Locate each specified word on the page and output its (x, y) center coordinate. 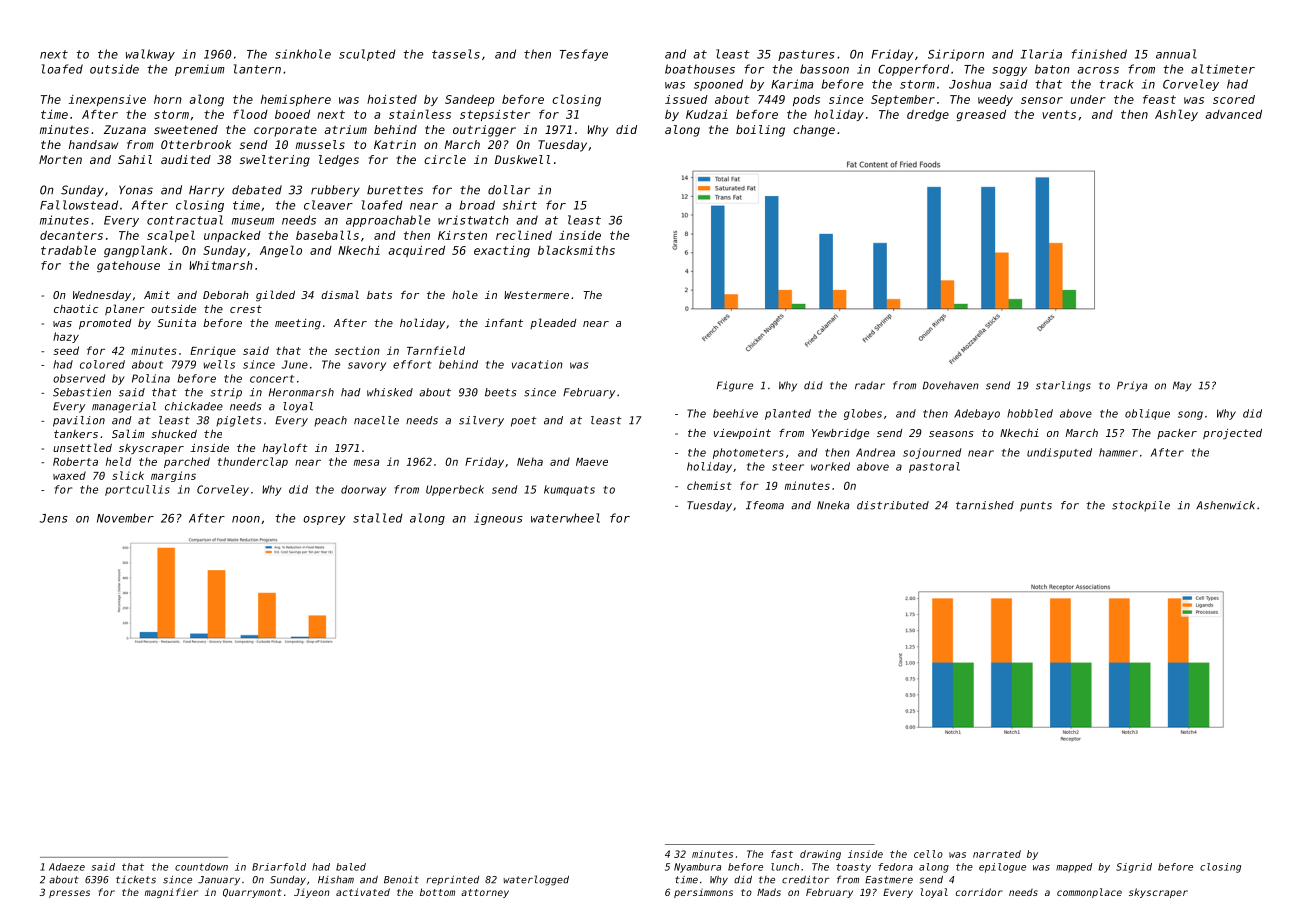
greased (981, 116)
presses (69, 894)
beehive (735, 413)
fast (782, 854)
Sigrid (1134, 868)
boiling (760, 131)
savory (367, 366)
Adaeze (67, 867)
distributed (893, 505)
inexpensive (107, 100)
